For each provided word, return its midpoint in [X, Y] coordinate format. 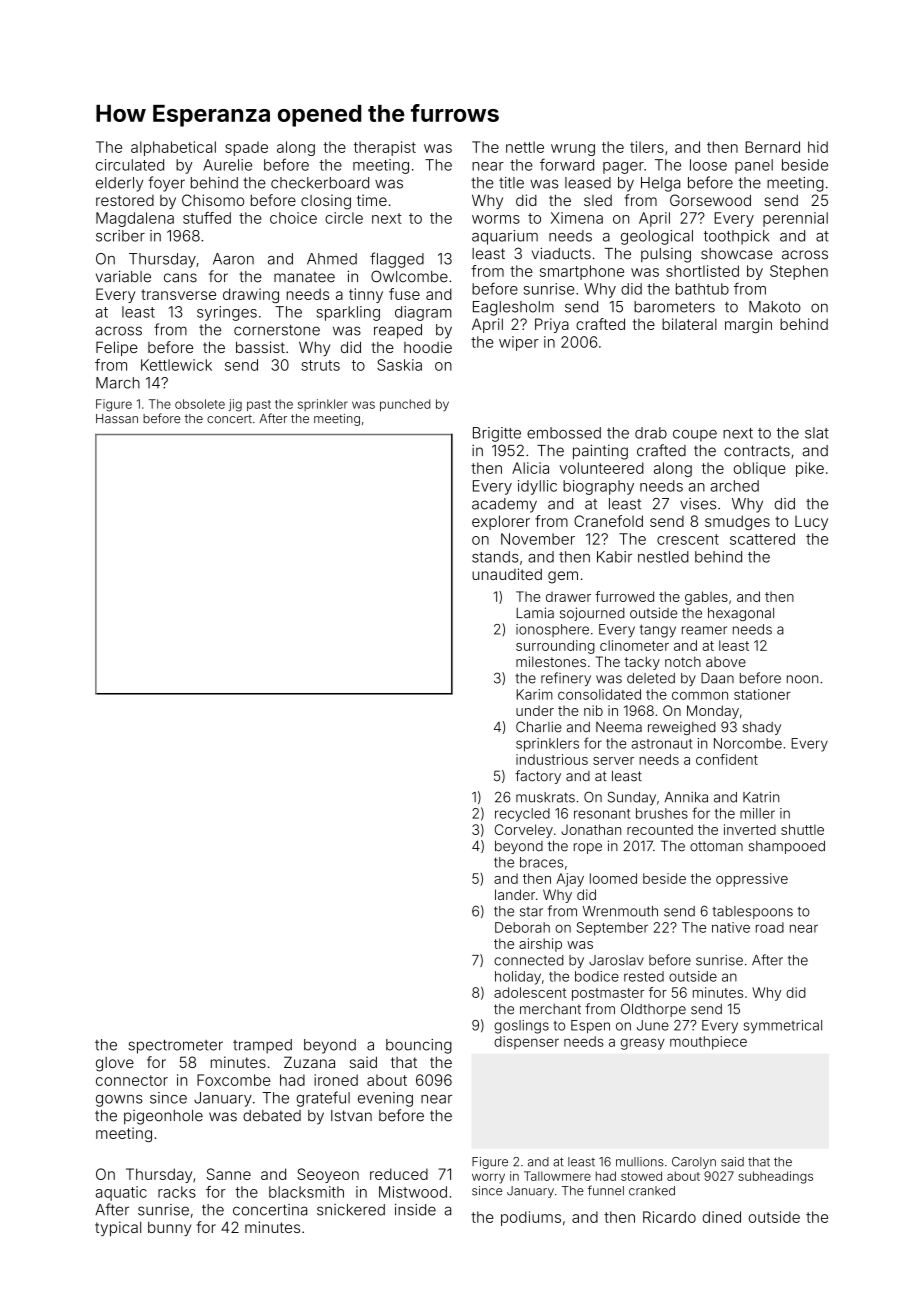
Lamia [535, 613]
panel [754, 166]
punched [405, 405]
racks [177, 1192]
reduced [399, 1174]
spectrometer [175, 1047]
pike [810, 469]
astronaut [661, 744]
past [259, 405]
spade [246, 148]
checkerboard [320, 183]
